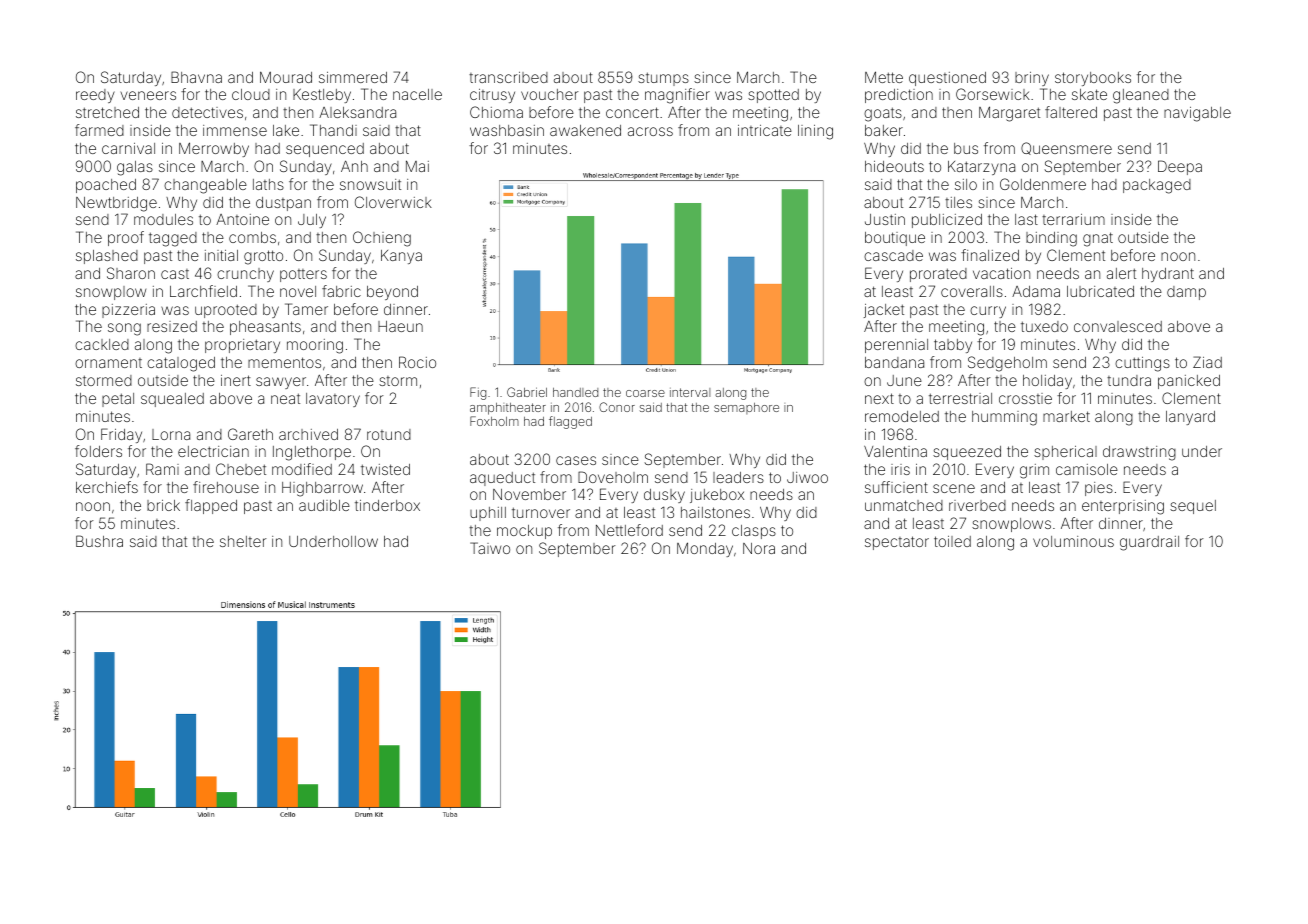 The width and height of the screenshot is (1308, 924). What do you see at coordinates (759, 548) in the screenshot?
I see `Nora` at bounding box center [759, 548].
